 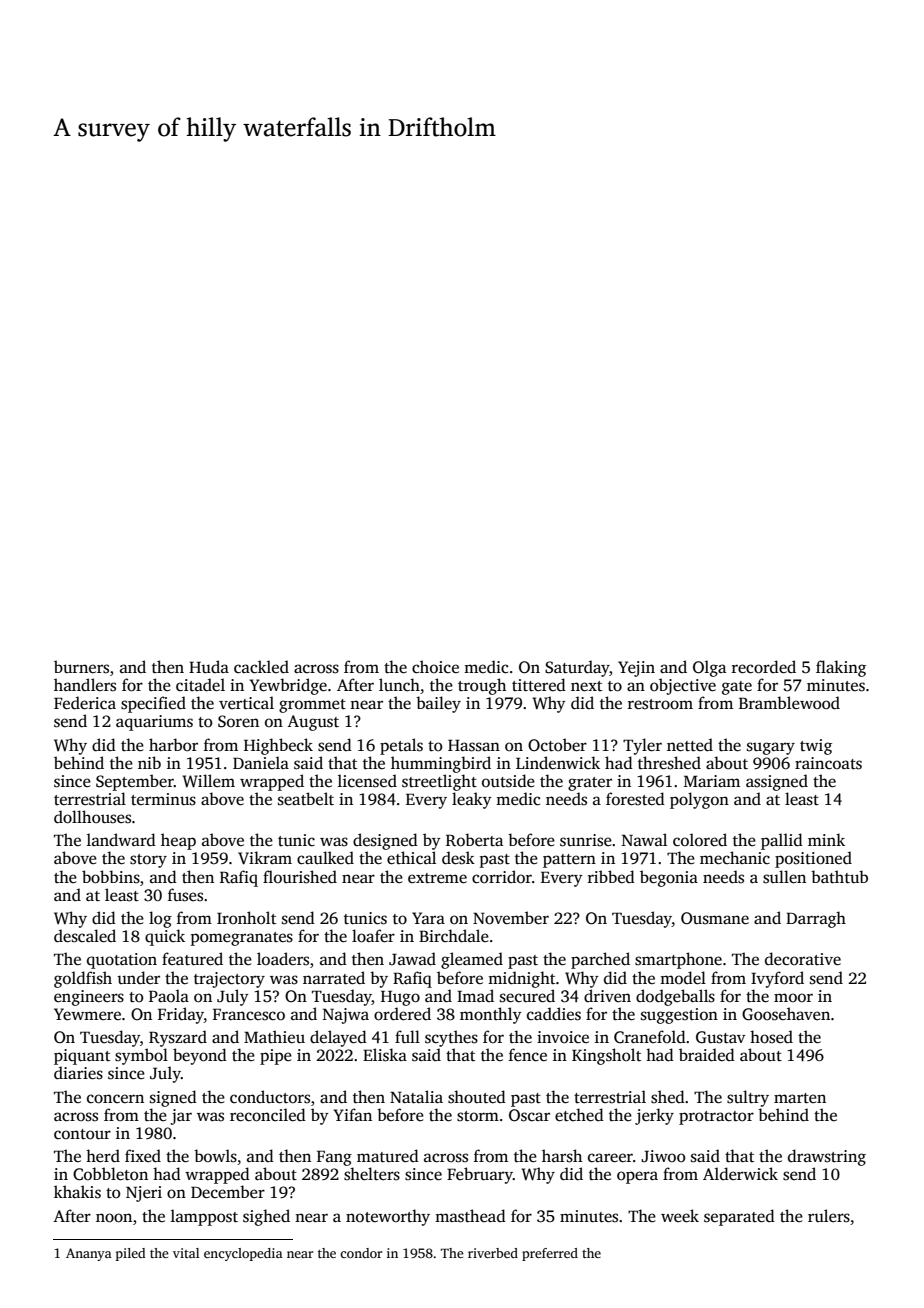 What do you see at coordinates (828, 763) in the image?
I see `raincoats` at bounding box center [828, 763].
